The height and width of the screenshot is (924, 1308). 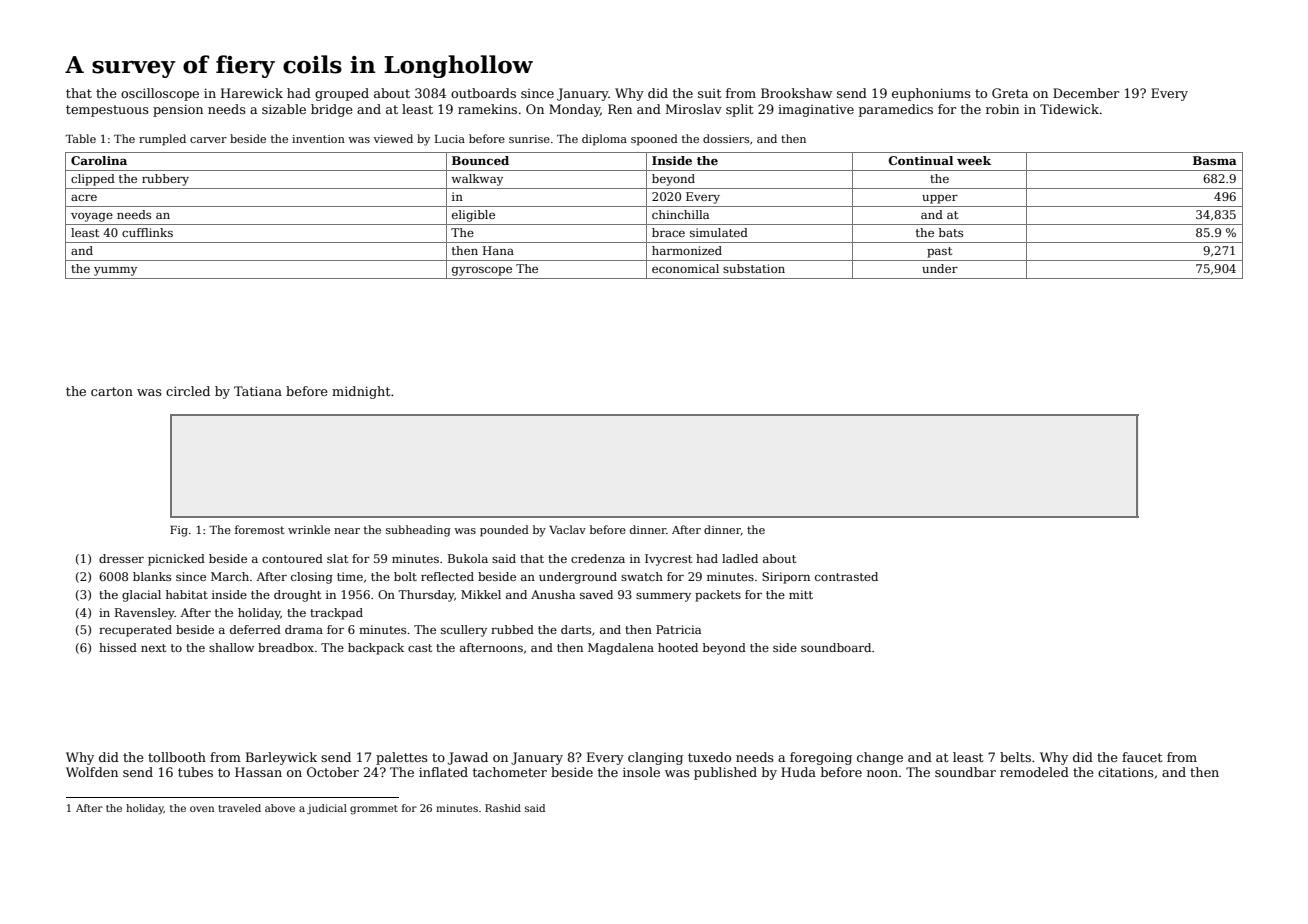 I want to click on past, so click(x=939, y=252).
